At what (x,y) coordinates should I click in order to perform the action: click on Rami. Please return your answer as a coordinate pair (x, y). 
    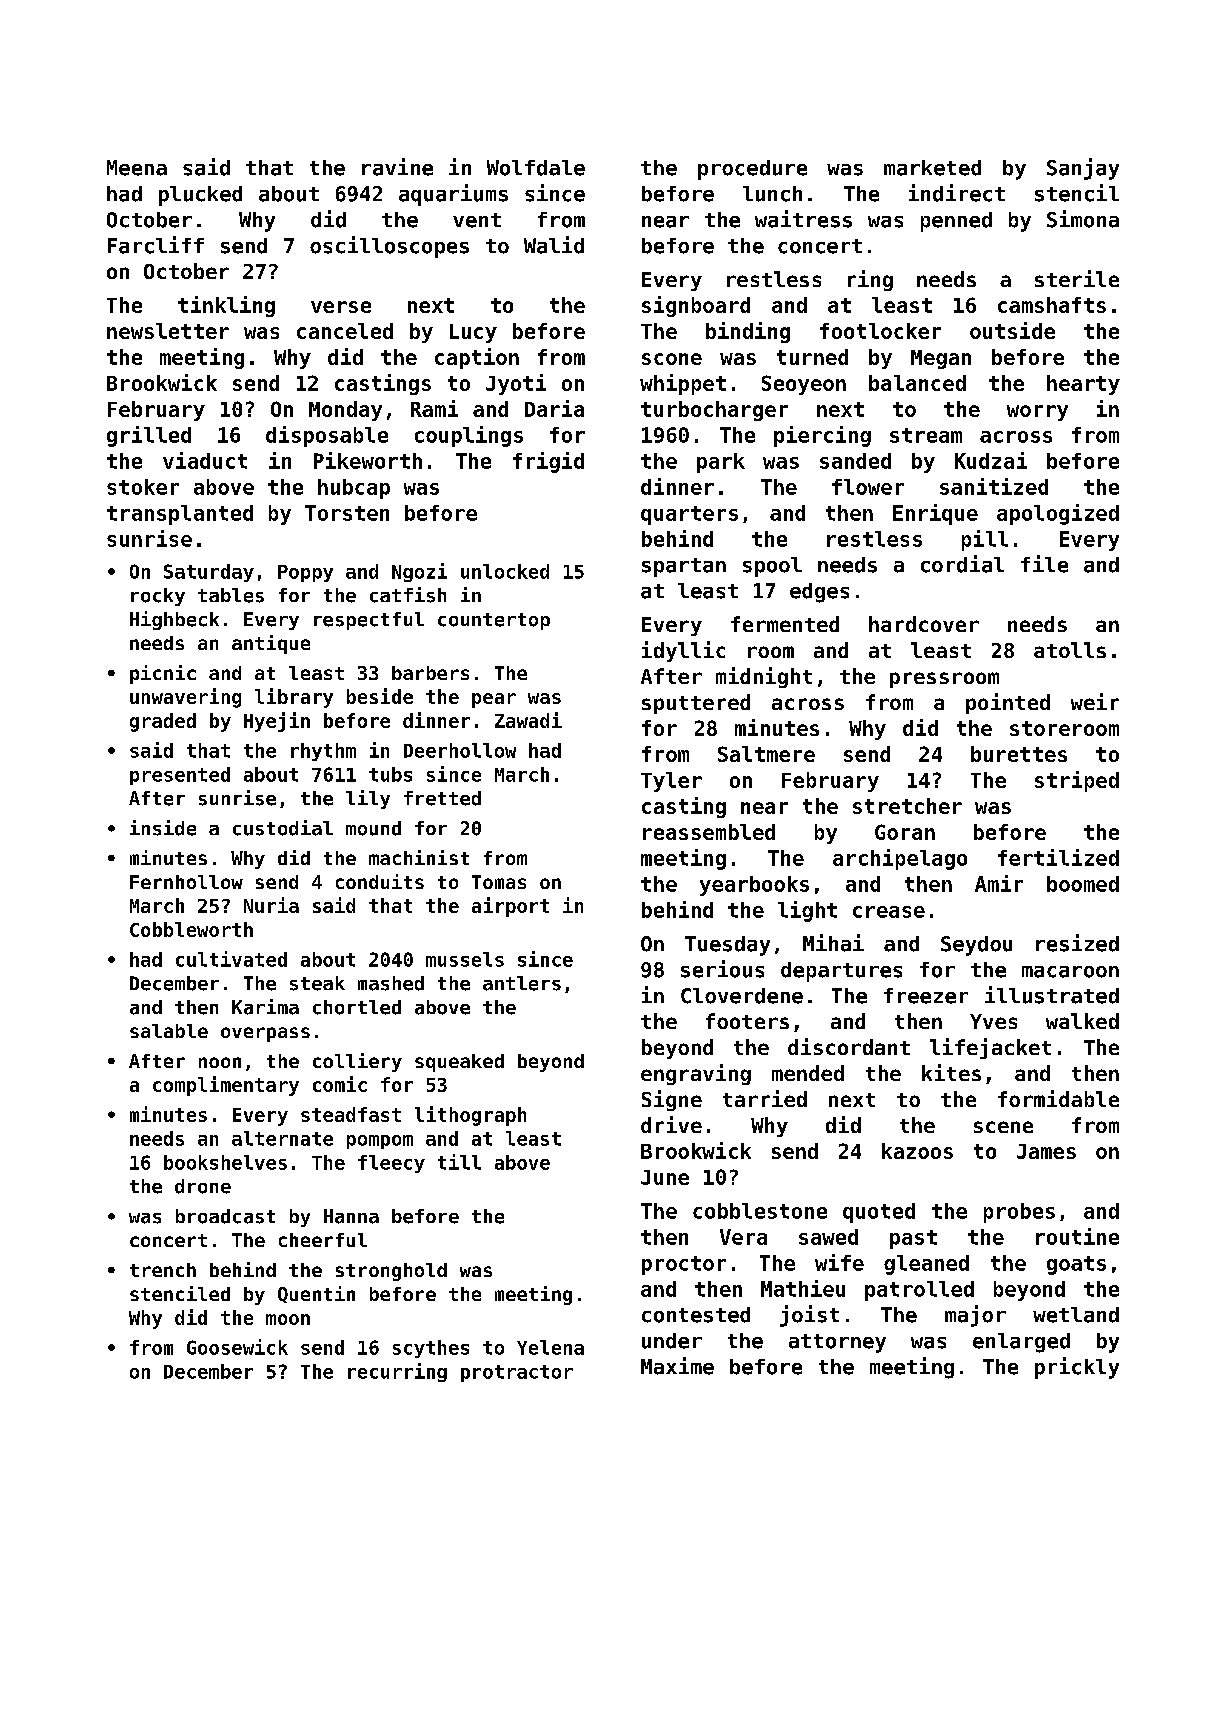
    Looking at the image, I should click on (434, 408).
